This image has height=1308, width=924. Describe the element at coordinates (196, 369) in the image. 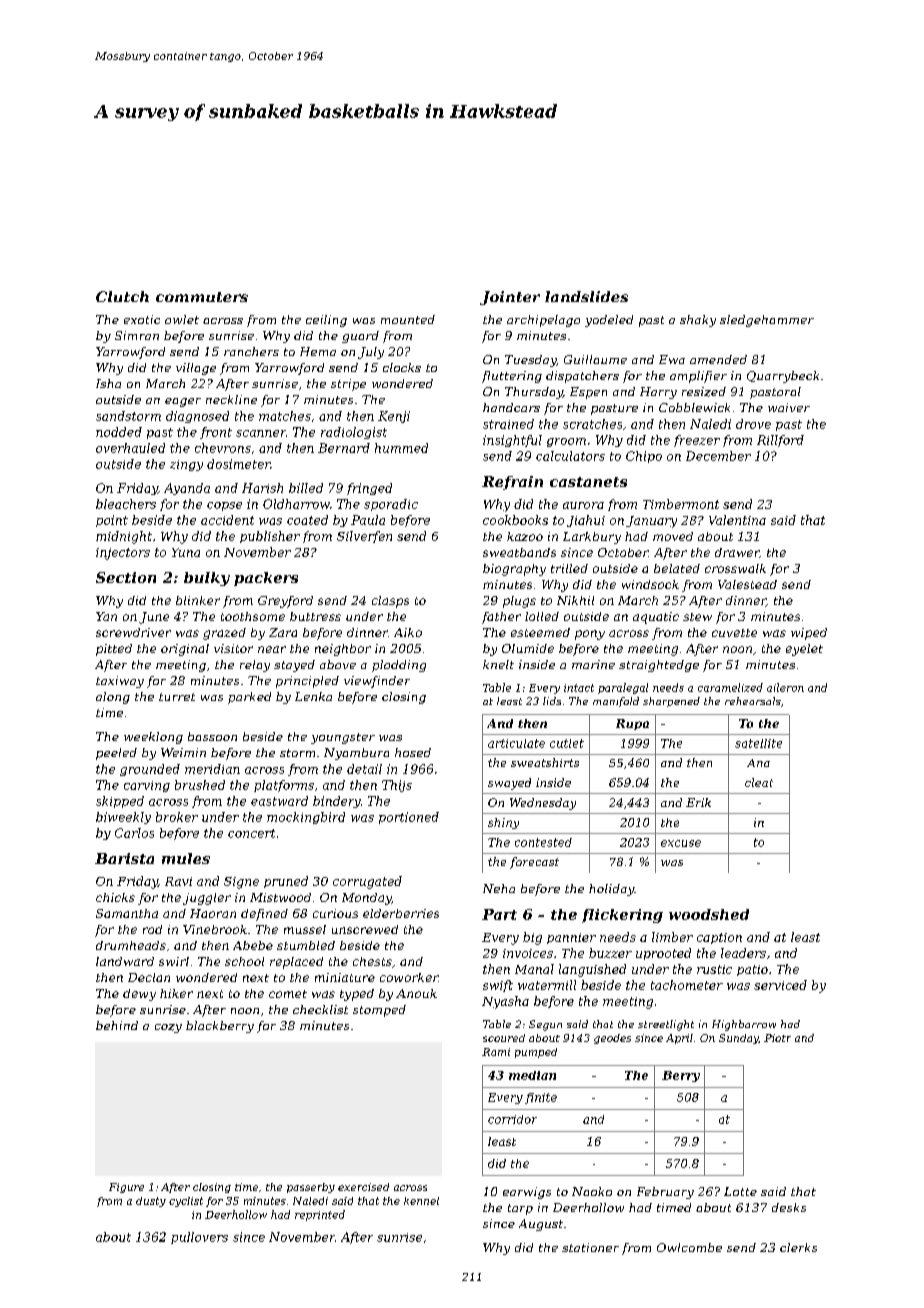

I see `village` at that location.
